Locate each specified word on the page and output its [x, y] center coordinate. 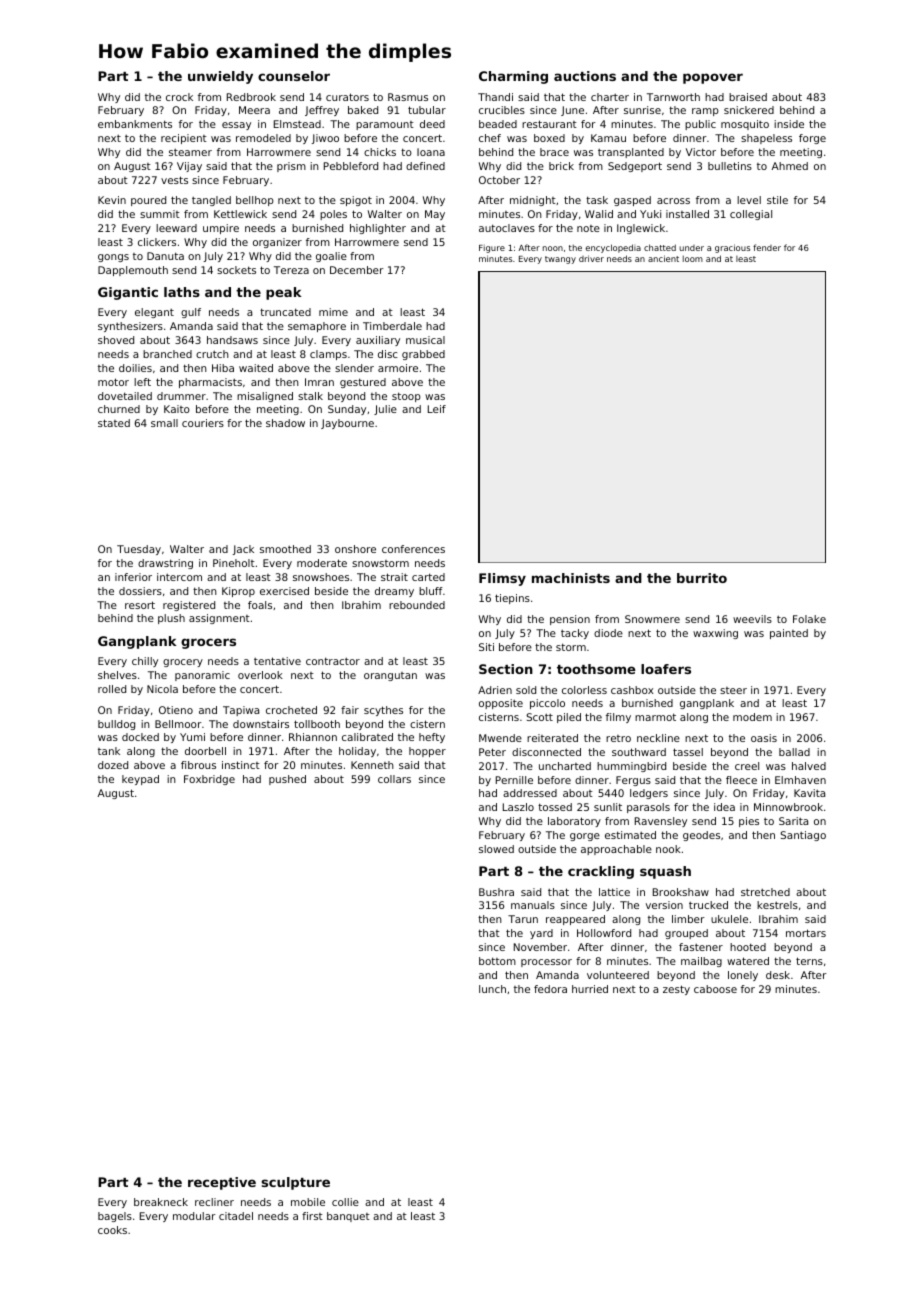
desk [778, 975]
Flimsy [502, 579]
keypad [140, 780]
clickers [157, 242]
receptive [222, 1183]
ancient [663, 258]
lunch [492, 989]
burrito [702, 578]
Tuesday [139, 550]
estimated [630, 835]
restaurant [549, 124]
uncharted [565, 766]
